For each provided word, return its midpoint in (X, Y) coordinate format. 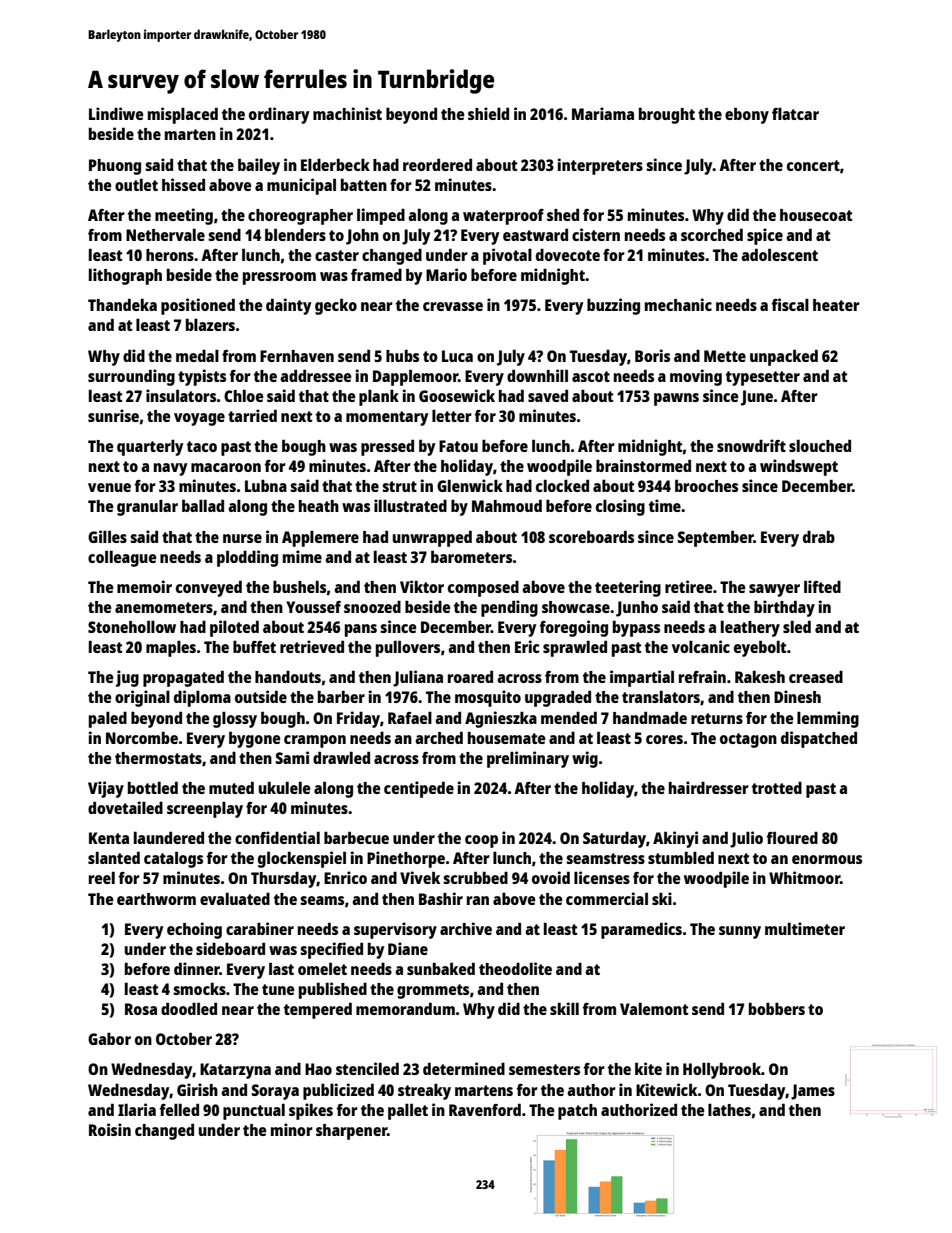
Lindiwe (116, 113)
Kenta (109, 838)
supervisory (395, 930)
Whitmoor (804, 877)
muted (231, 787)
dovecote (568, 255)
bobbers (777, 1009)
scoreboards (591, 536)
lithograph (125, 276)
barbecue (356, 837)
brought (667, 116)
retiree (689, 586)
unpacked (784, 357)
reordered (437, 164)
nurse (242, 538)
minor (292, 1129)
